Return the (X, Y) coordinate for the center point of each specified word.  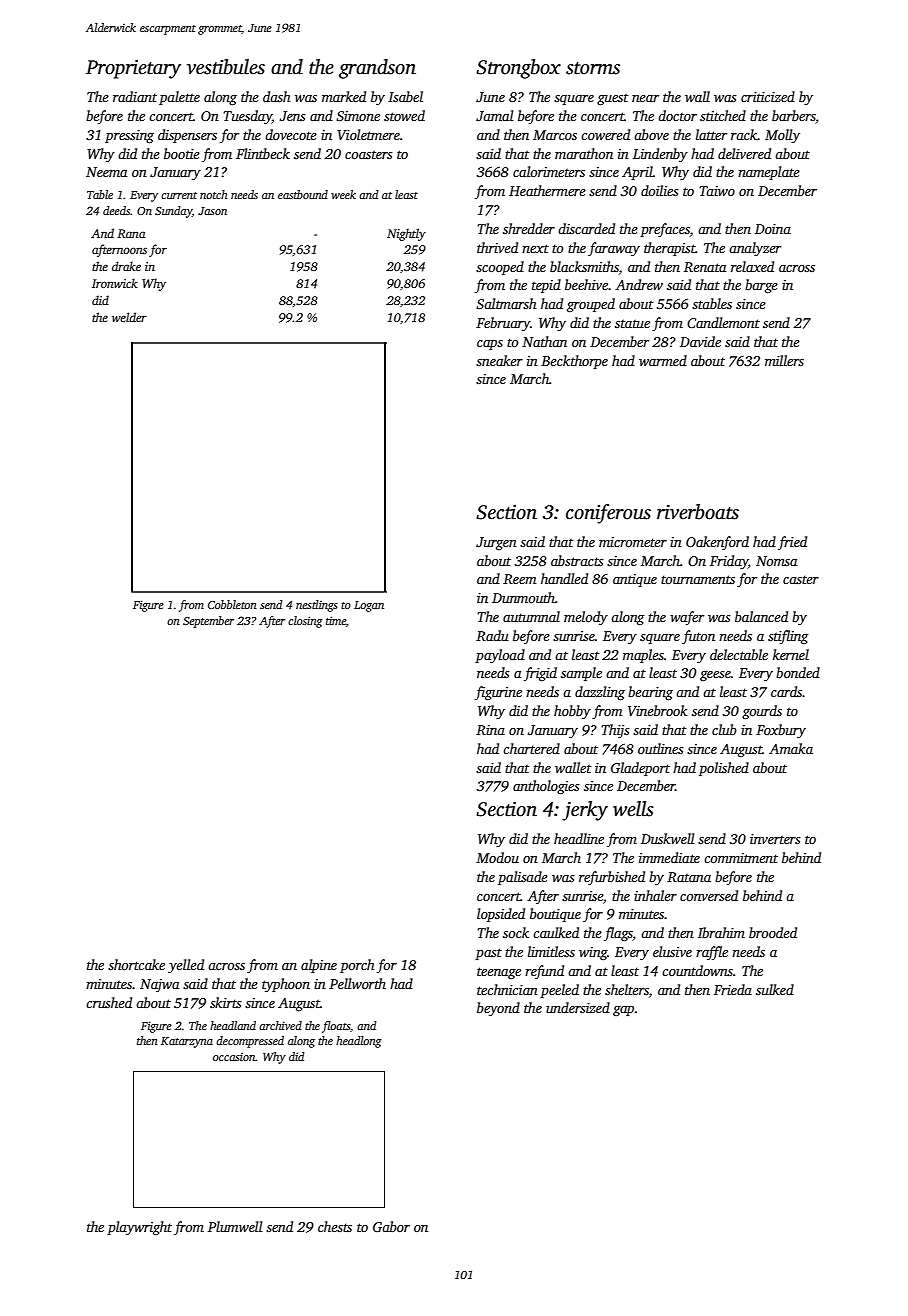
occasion (234, 1057)
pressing (129, 136)
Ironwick (115, 283)
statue (632, 323)
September (208, 622)
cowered (605, 134)
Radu (492, 635)
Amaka (791, 748)
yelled (186, 966)
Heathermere (547, 190)
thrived (497, 247)
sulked (775, 989)
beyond (498, 1009)
